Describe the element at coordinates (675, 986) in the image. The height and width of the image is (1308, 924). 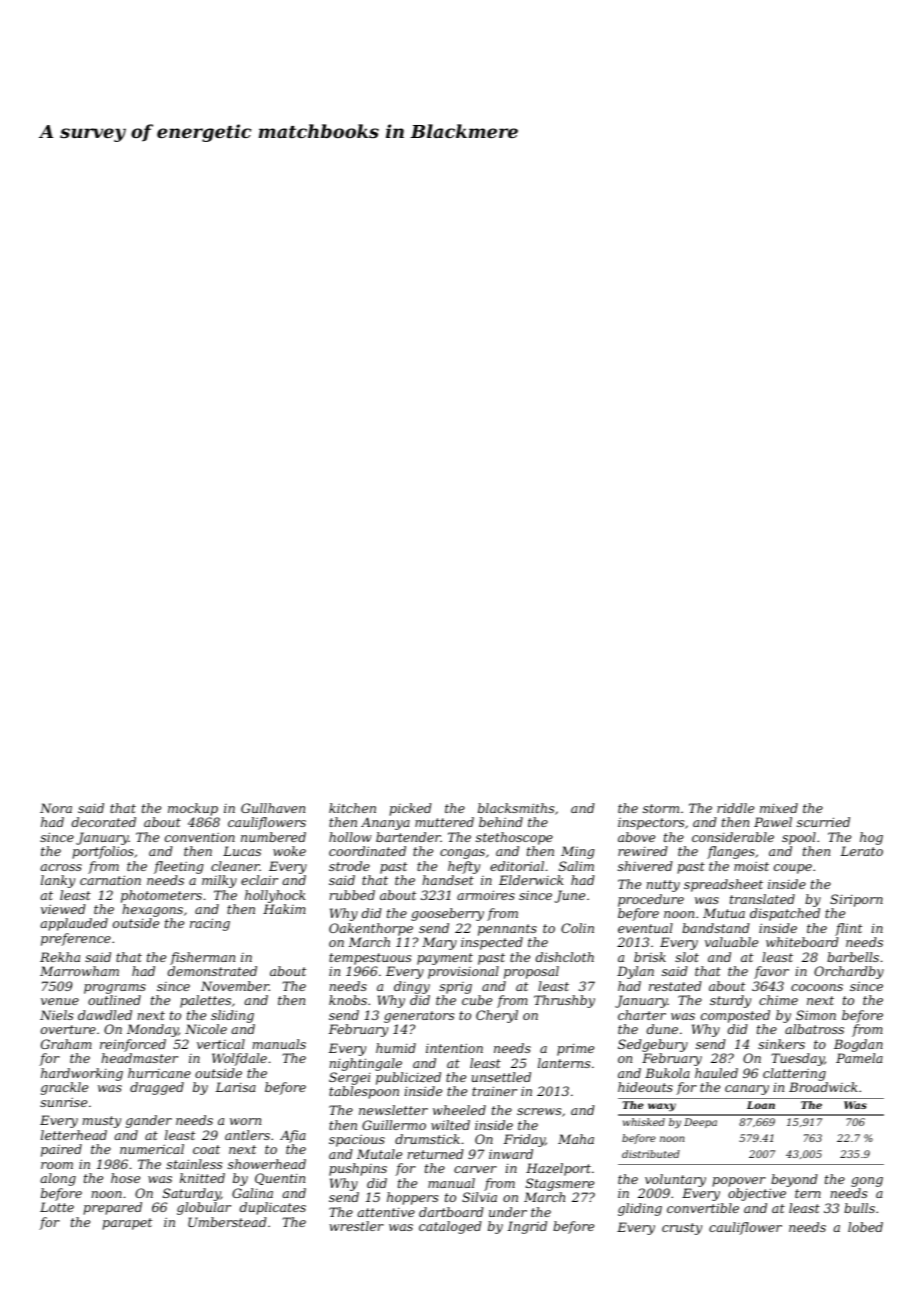
I see `restated` at that location.
